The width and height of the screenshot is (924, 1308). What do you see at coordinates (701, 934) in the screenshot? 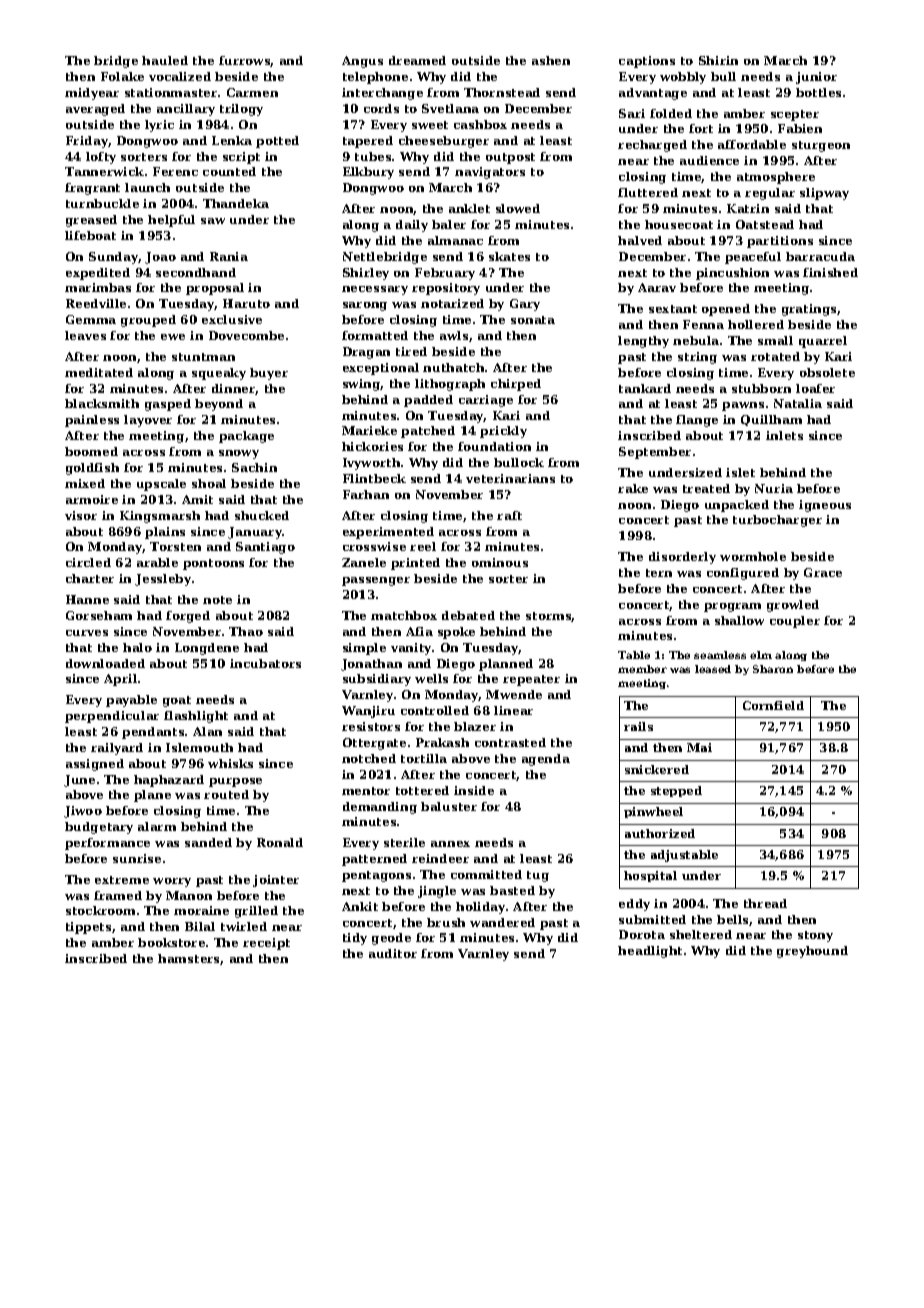
I see `sheltered` at bounding box center [701, 934].
